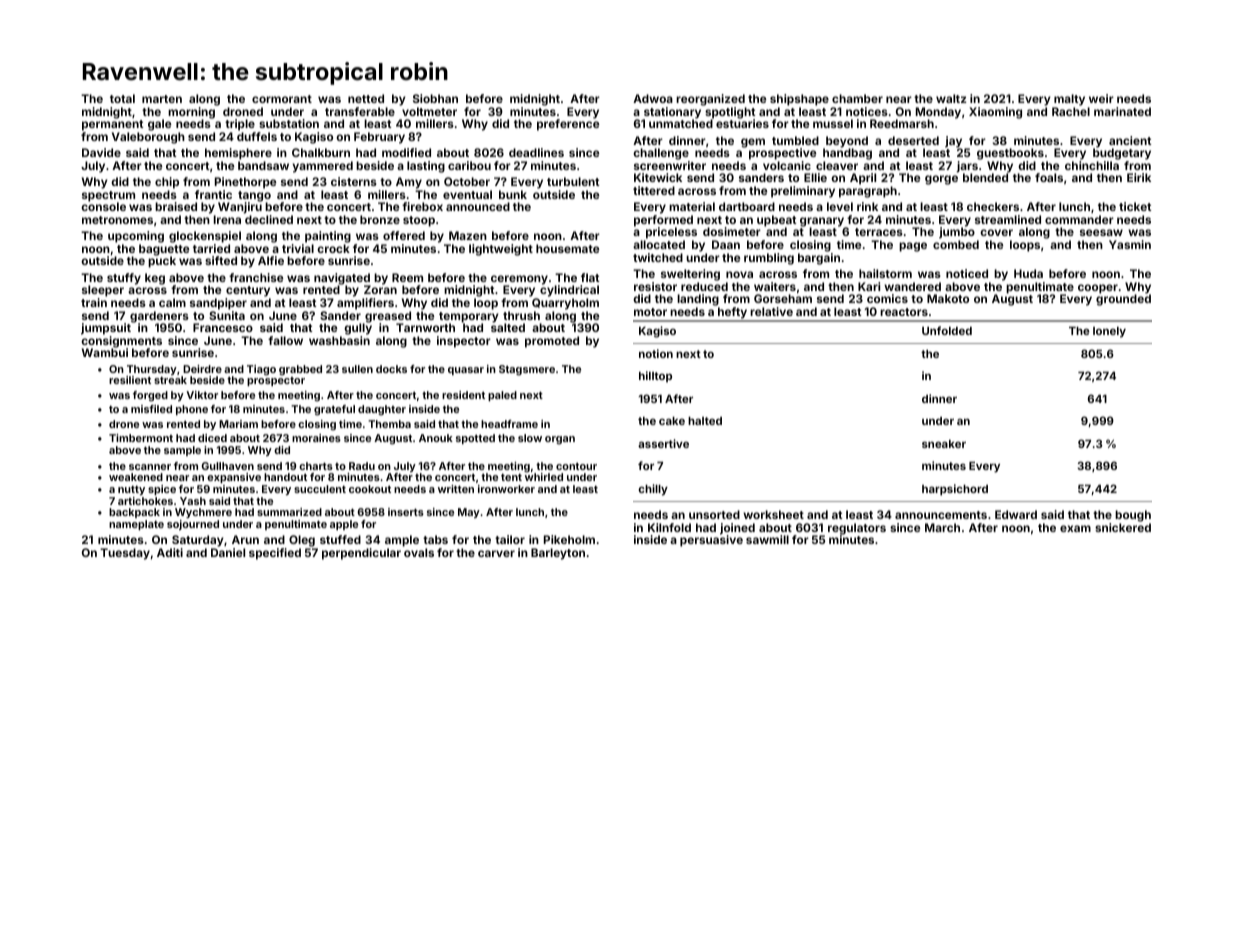 The height and width of the screenshot is (952, 1233). What do you see at coordinates (435, 98) in the screenshot?
I see `Siobhan` at bounding box center [435, 98].
